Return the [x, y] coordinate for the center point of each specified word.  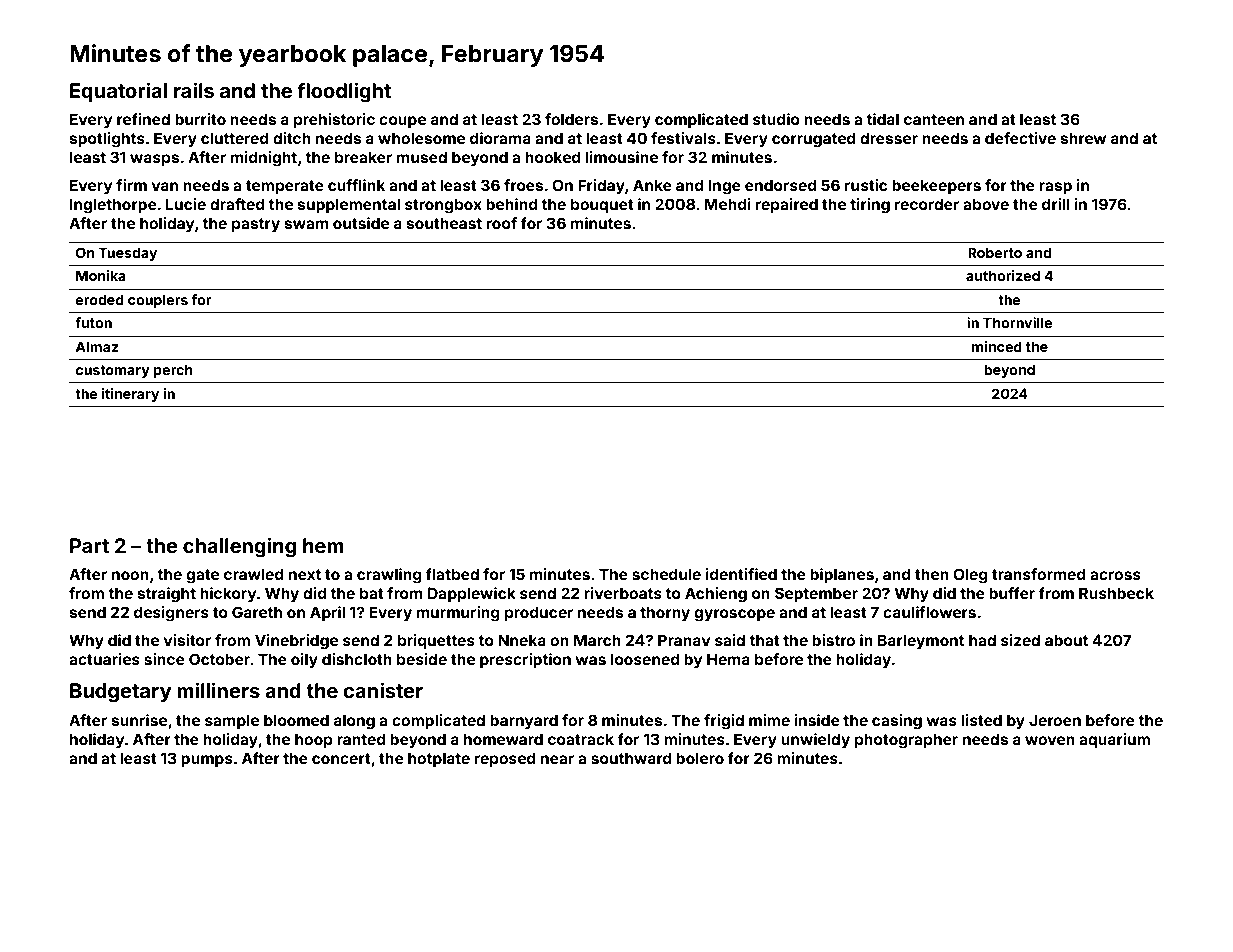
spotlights [107, 140]
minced [997, 346]
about [1066, 640]
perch [173, 371]
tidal [882, 119]
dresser [889, 138]
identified [741, 574]
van [165, 186]
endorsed [781, 185]
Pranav [684, 640]
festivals [683, 138]
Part [89, 545]
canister [383, 690]
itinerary [130, 395]
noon [130, 575]
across [1115, 575]
